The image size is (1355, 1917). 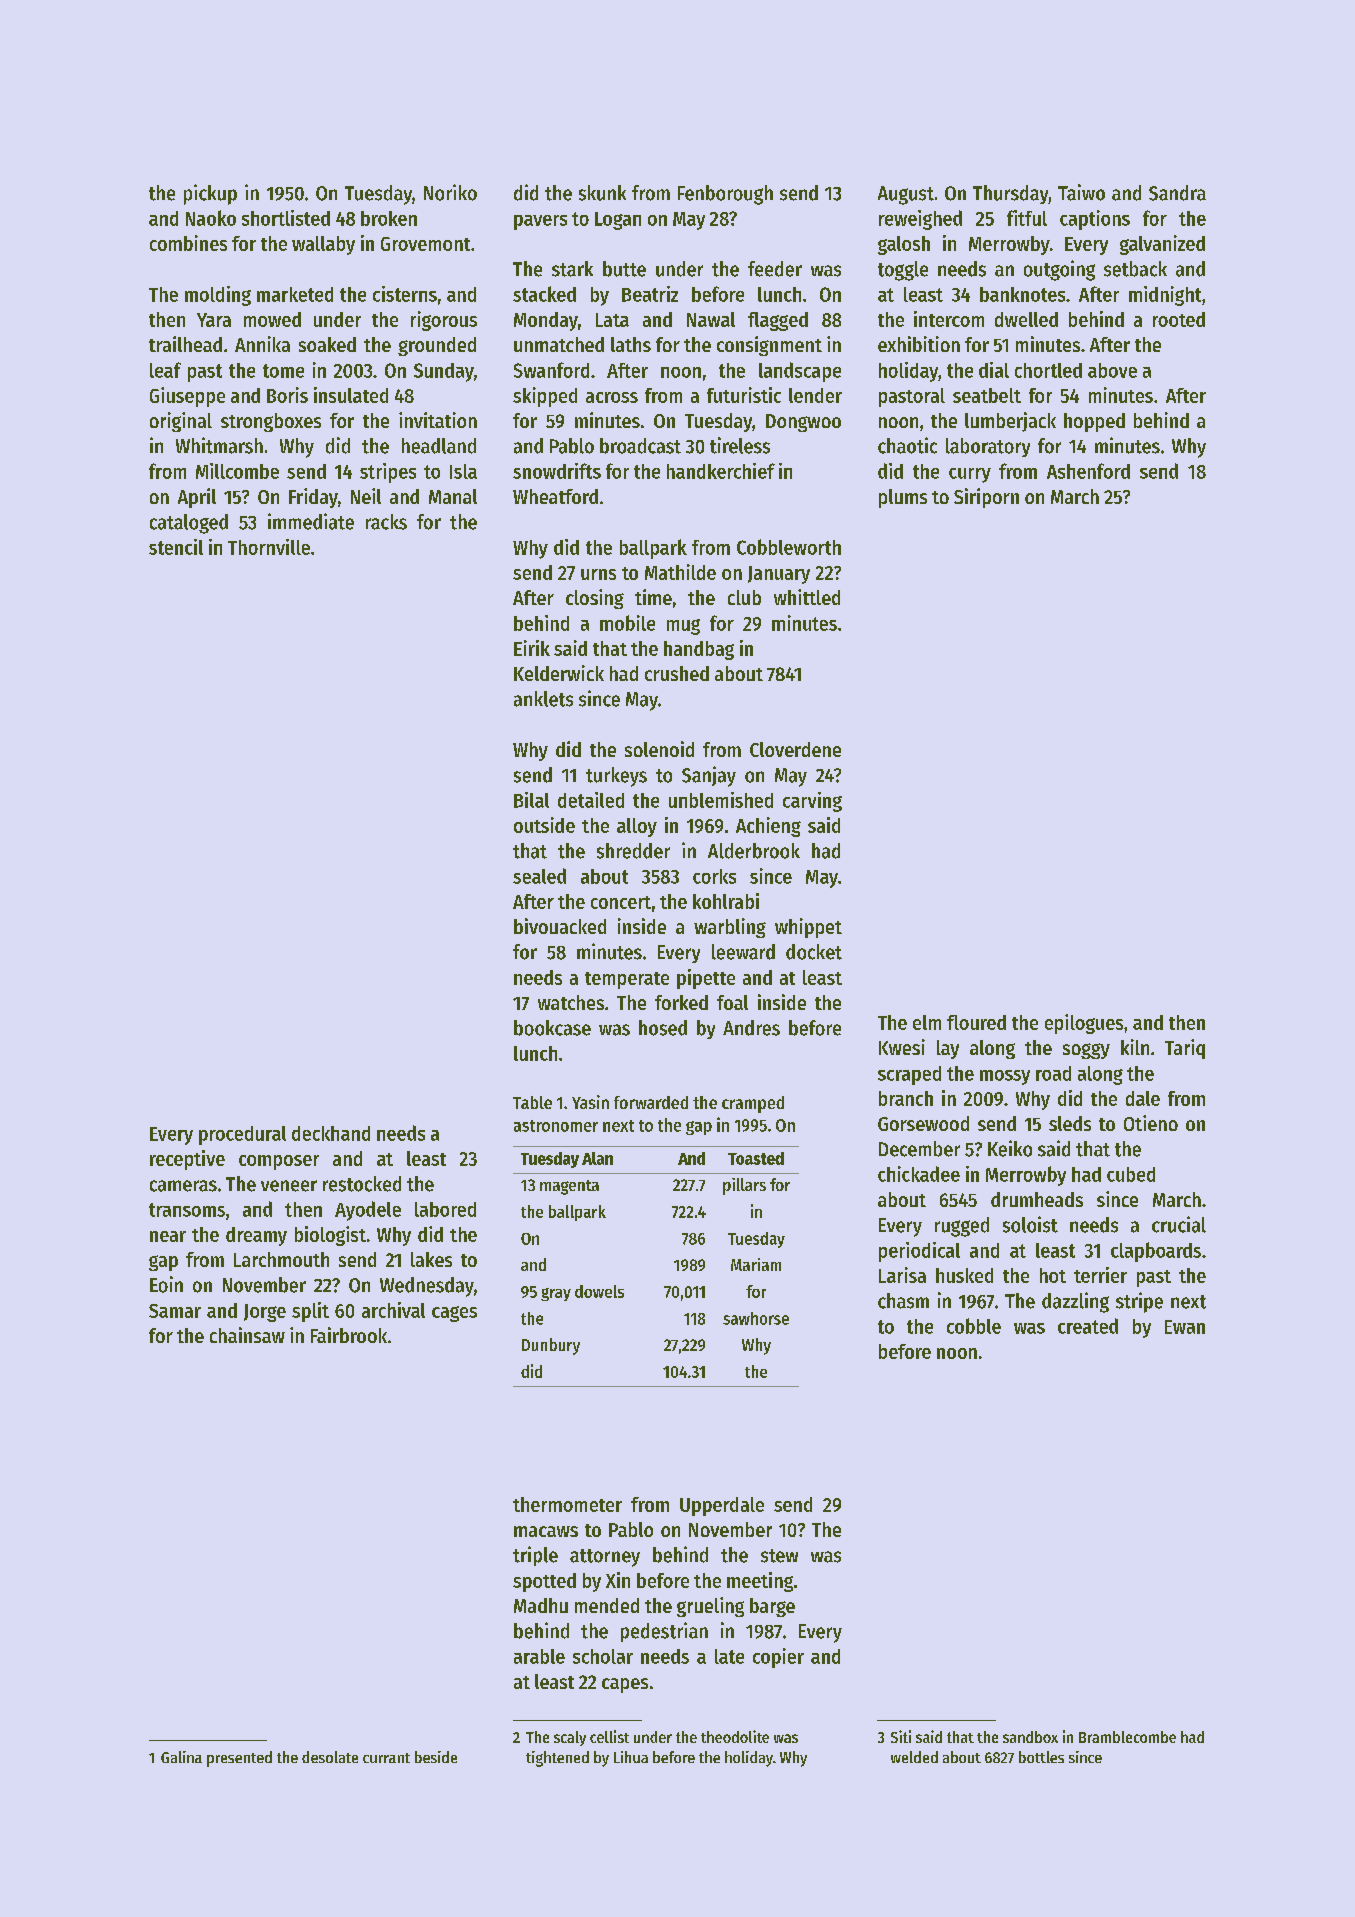 What do you see at coordinates (181, 1757) in the screenshot?
I see `Galina` at bounding box center [181, 1757].
